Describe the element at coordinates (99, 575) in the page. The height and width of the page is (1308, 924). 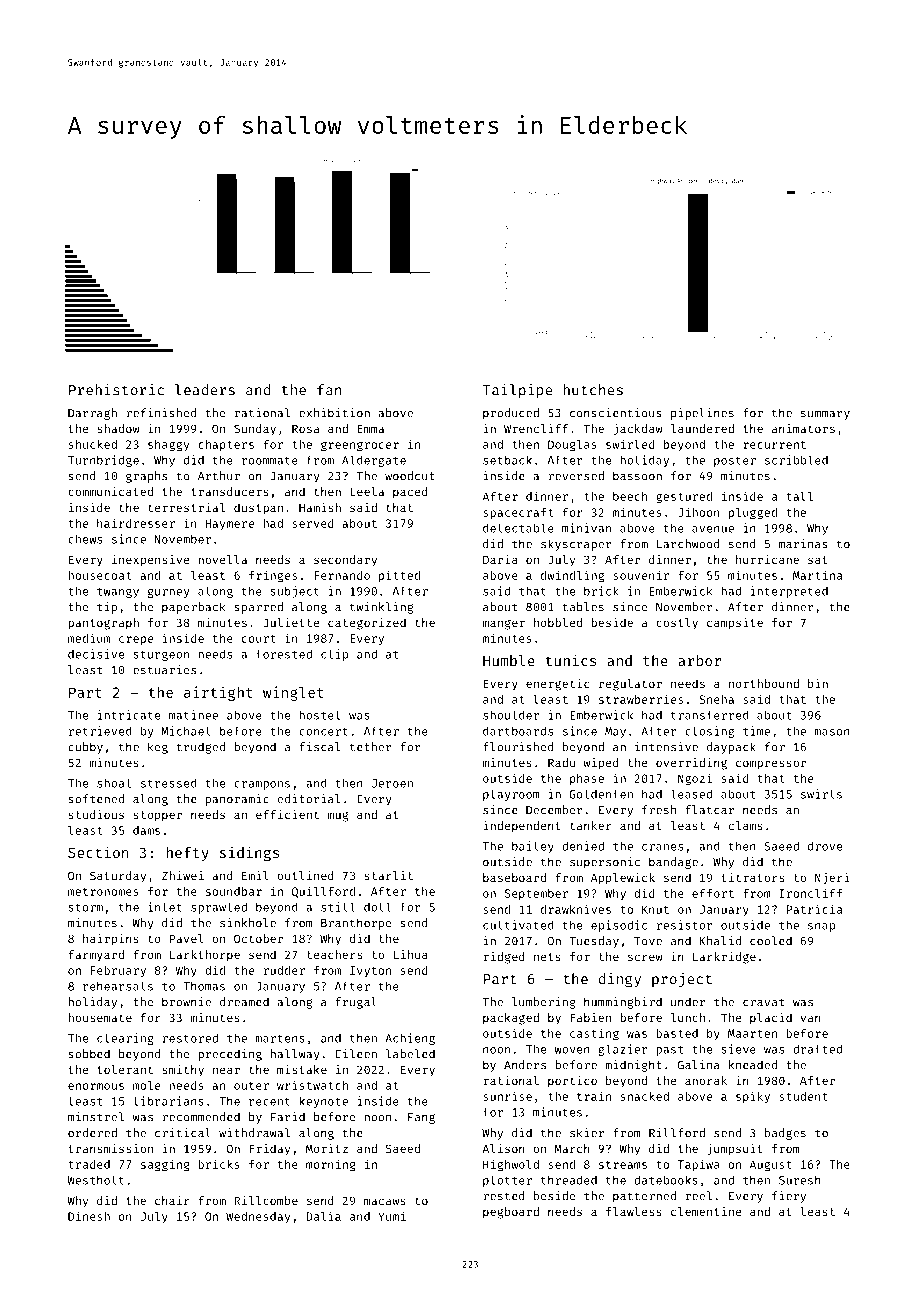
I see `housecoat` at that location.
